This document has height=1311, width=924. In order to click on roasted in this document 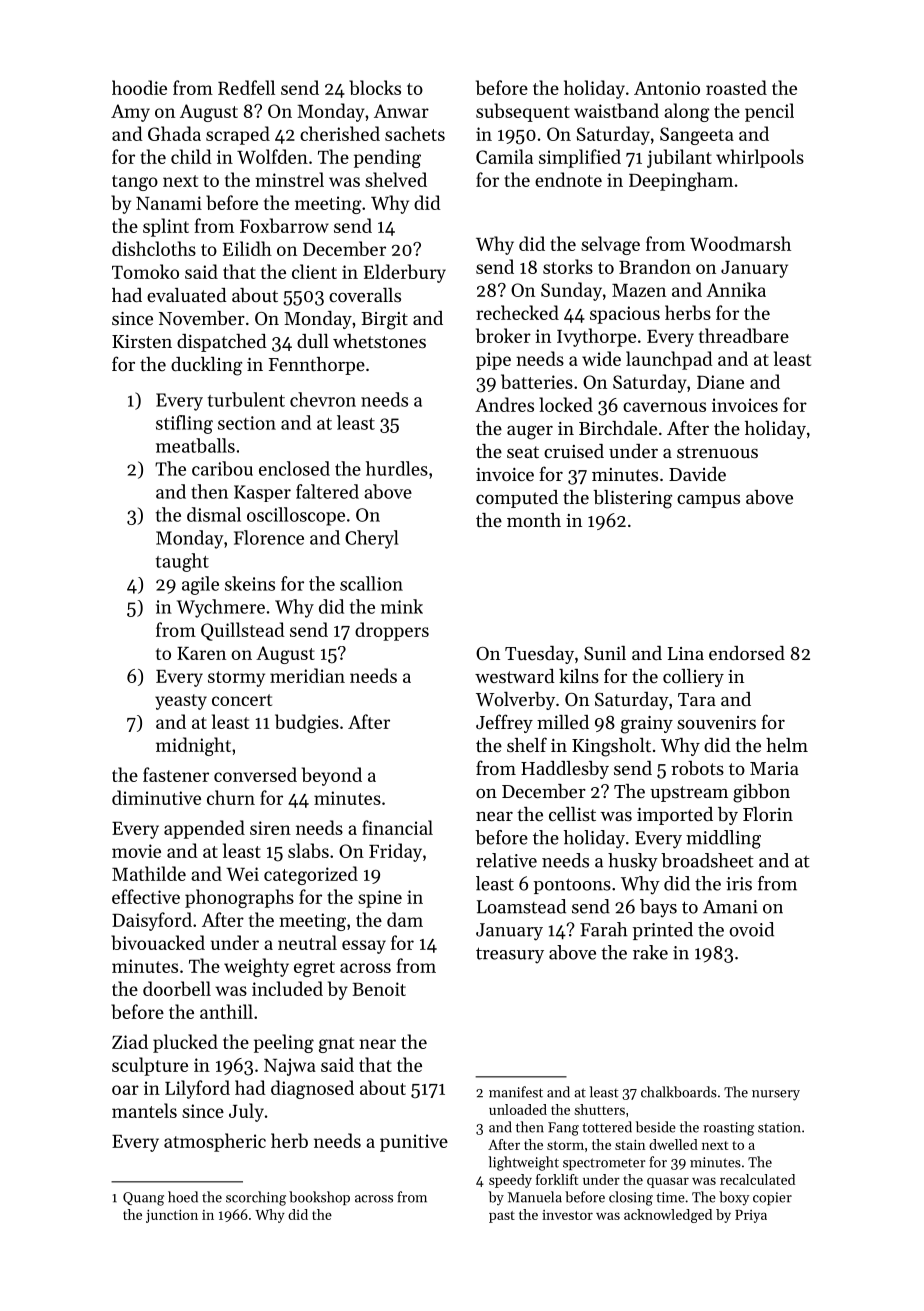, I will do `click(736, 87)`.
